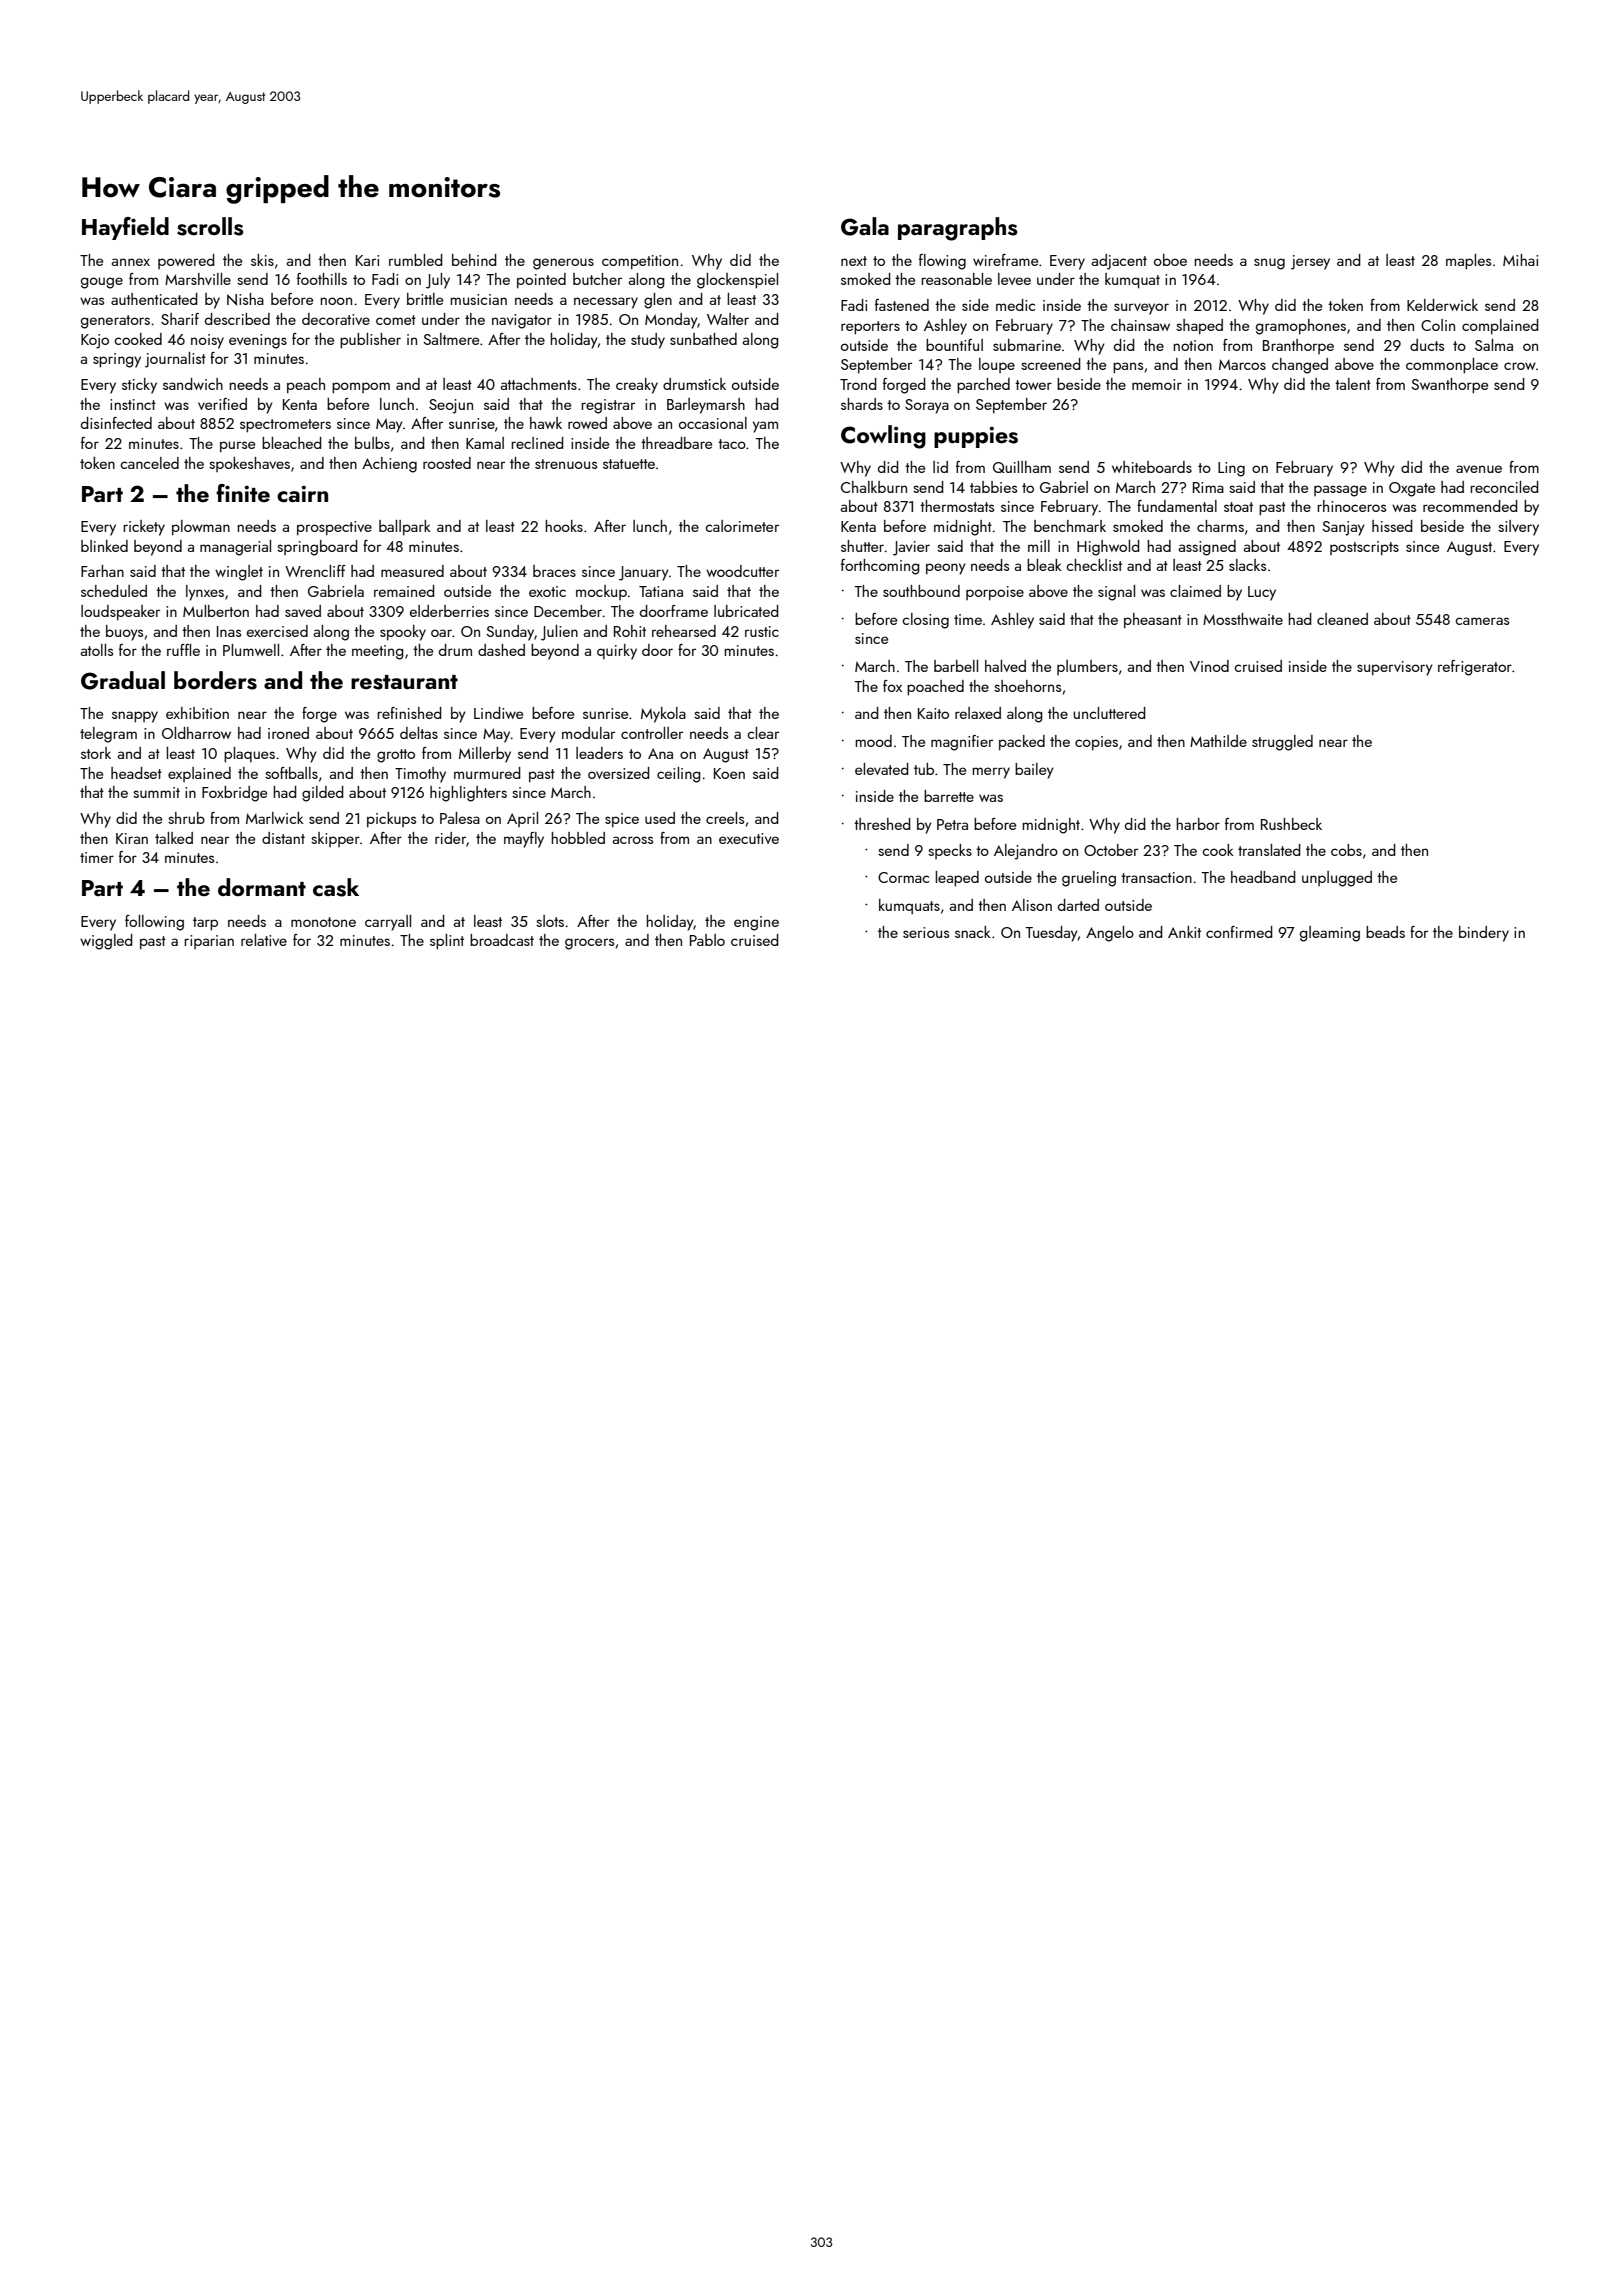 Image resolution: width=1620 pixels, height=2292 pixels. Describe the element at coordinates (1482, 621) in the screenshot. I see `cameras` at that location.
